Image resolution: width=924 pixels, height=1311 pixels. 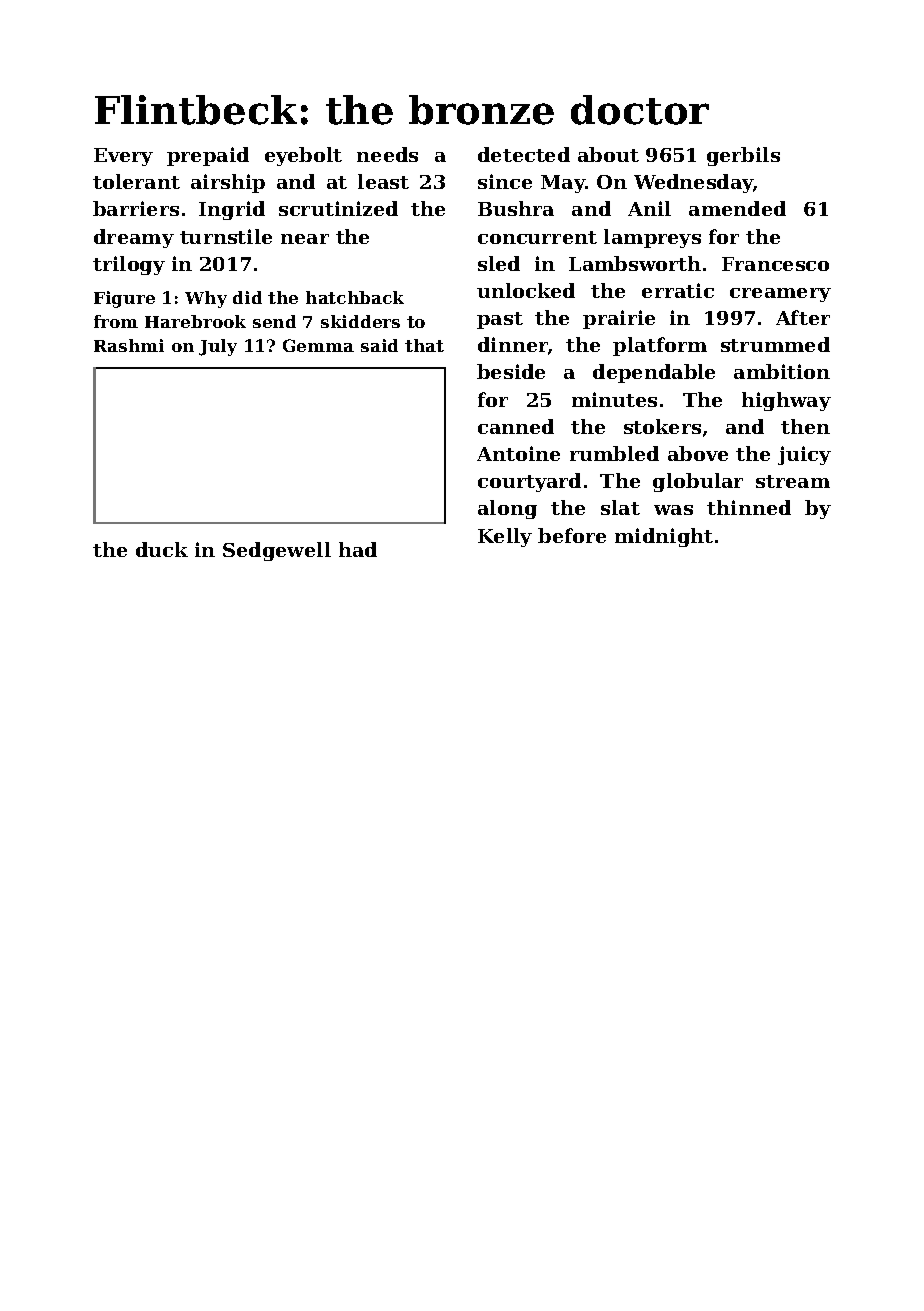 What do you see at coordinates (635, 263) in the document?
I see `Lambsworth` at bounding box center [635, 263].
